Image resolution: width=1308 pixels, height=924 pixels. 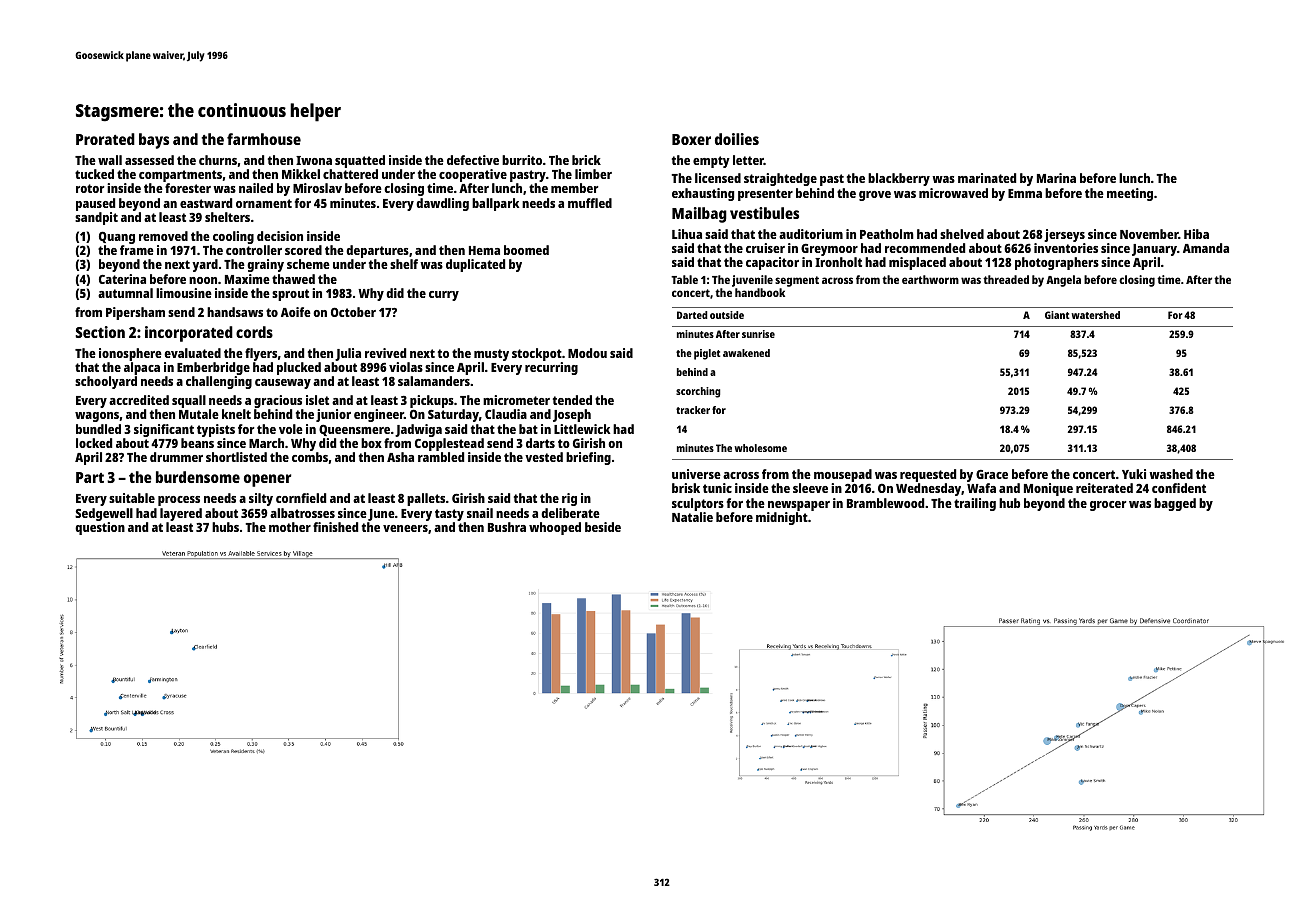 What do you see at coordinates (1048, 489) in the screenshot?
I see `Monique` at bounding box center [1048, 489].
